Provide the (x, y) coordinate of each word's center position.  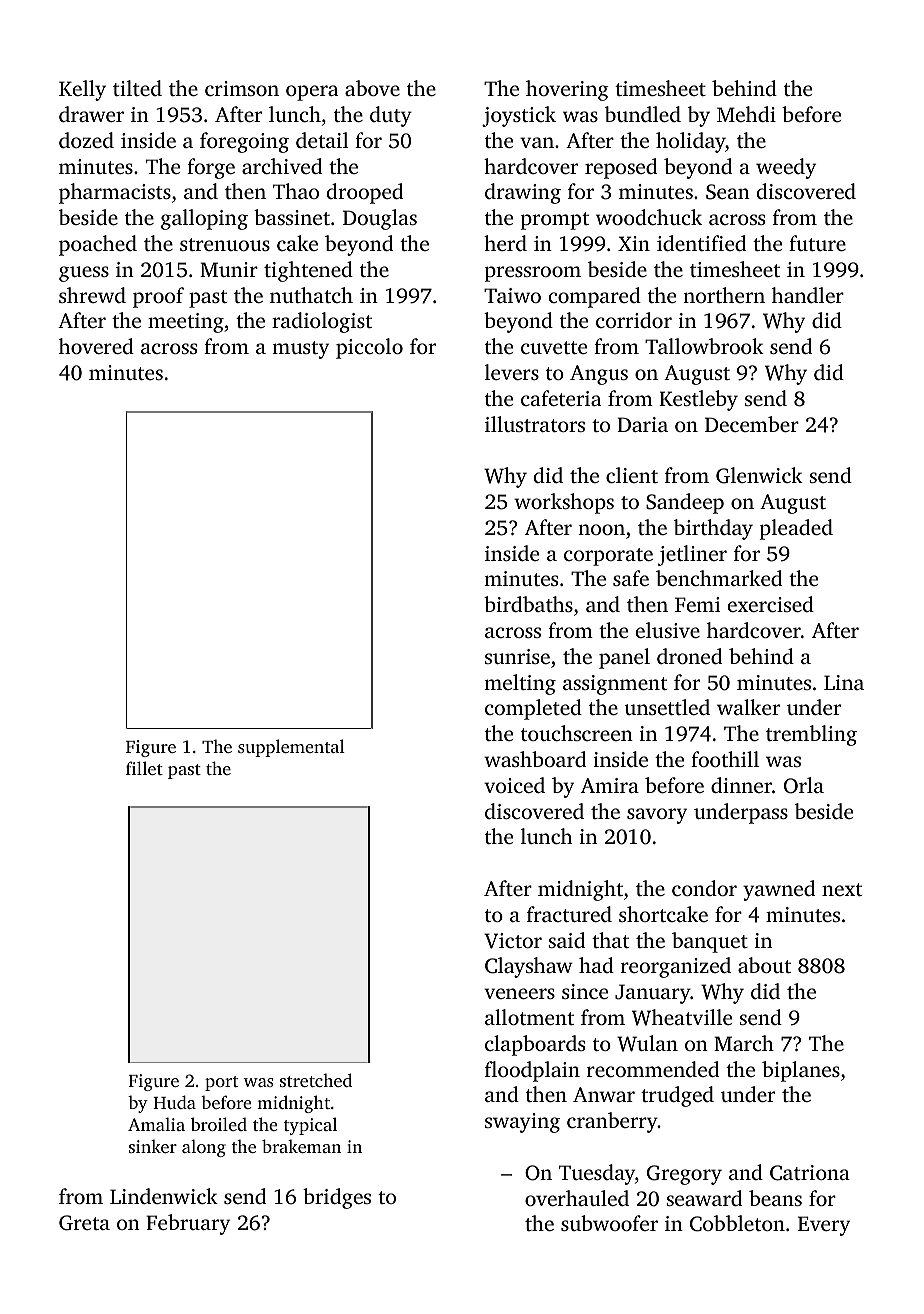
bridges (337, 1198)
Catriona (810, 1173)
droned (689, 656)
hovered (96, 346)
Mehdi (746, 114)
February (188, 1224)
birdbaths (528, 604)
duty (391, 116)
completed (533, 709)
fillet (144, 768)
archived (282, 166)
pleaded (796, 529)
